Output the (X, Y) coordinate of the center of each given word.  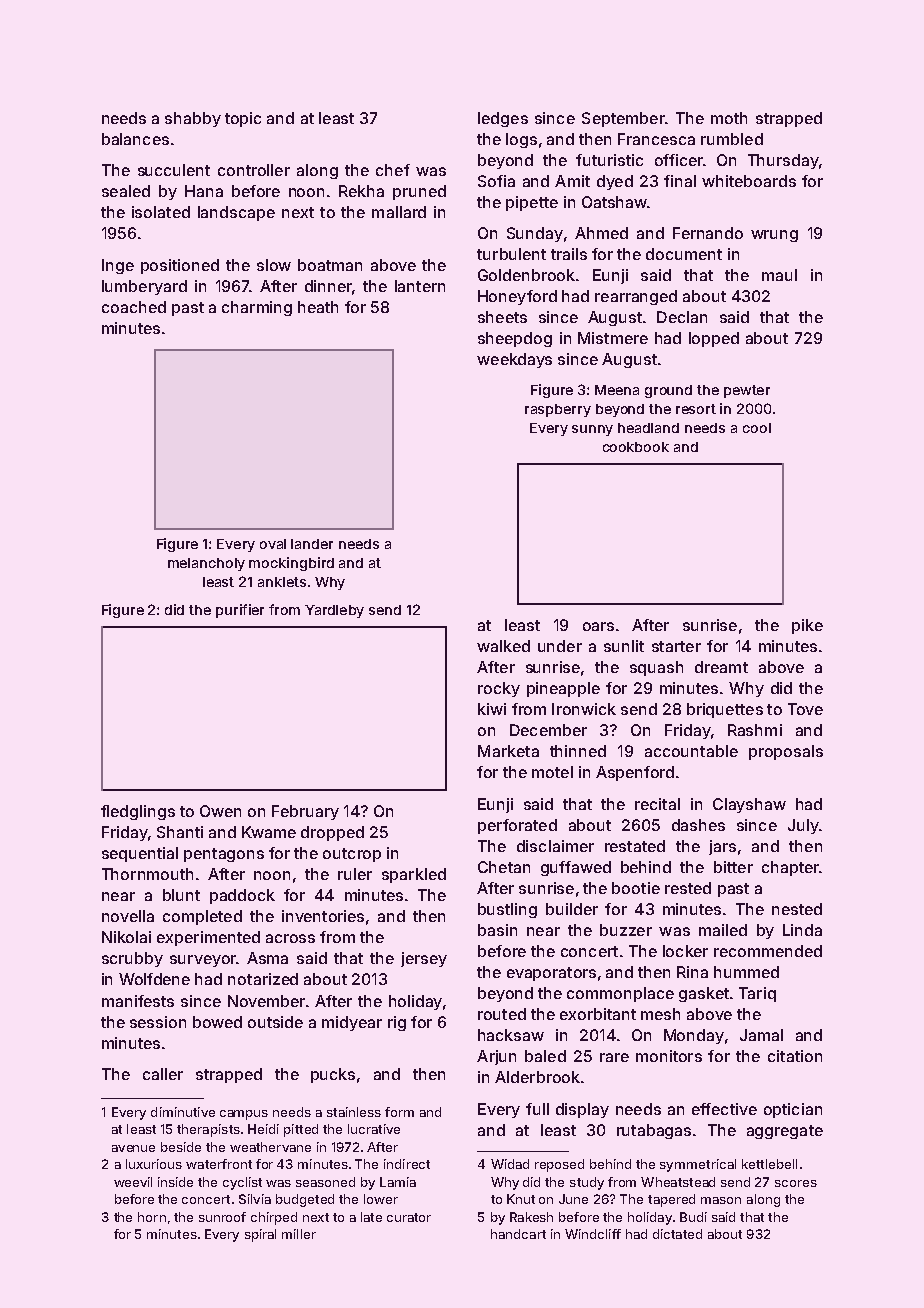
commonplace (620, 994)
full (537, 1109)
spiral (260, 1235)
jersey (424, 959)
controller (254, 170)
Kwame (269, 832)
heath (318, 307)
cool (757, 428)
